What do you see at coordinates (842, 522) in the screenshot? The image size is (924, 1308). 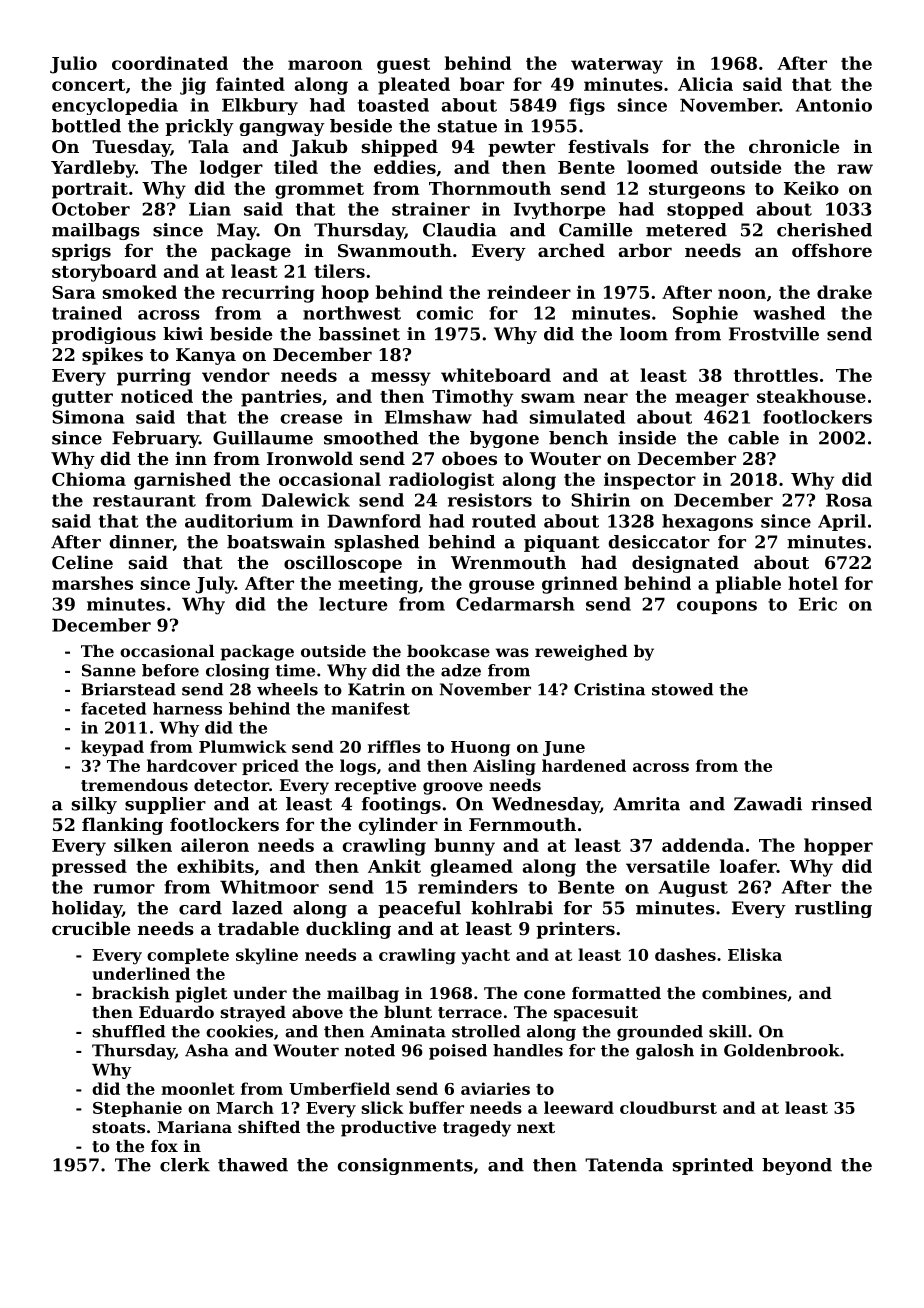 I see `April` at bounding box center [842, 522].
